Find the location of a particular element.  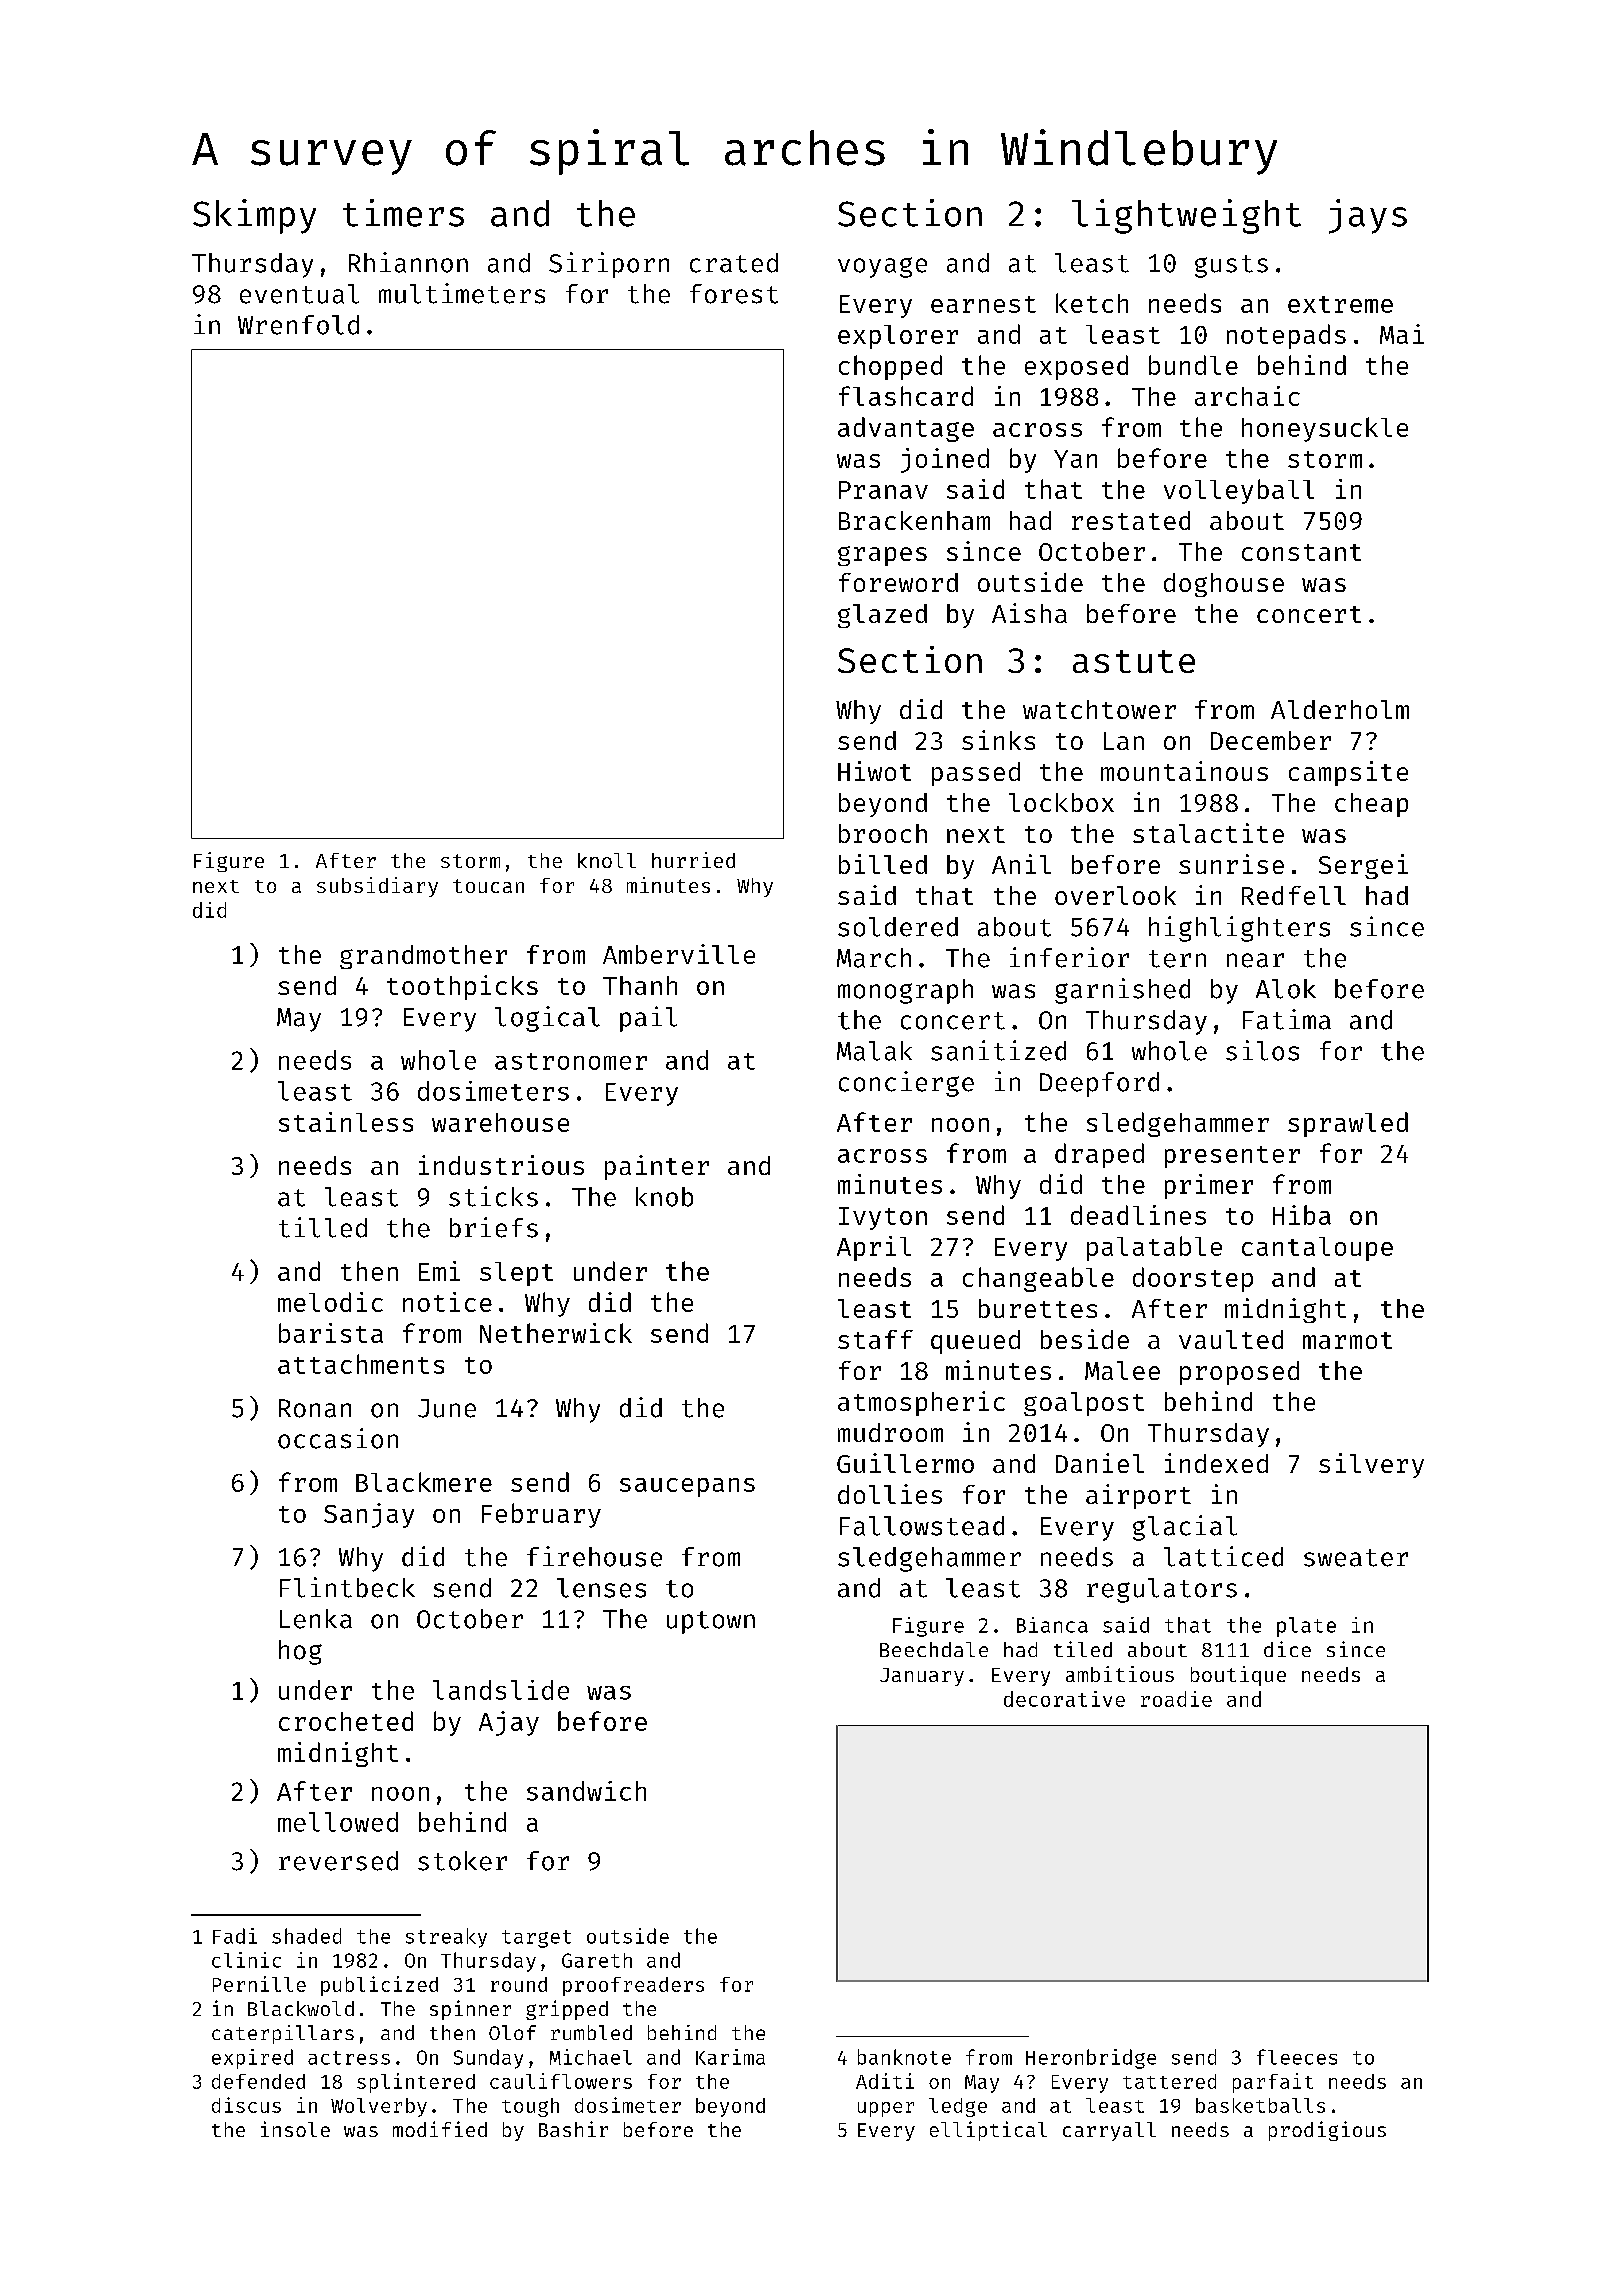

January is located at coordinates (922, 1677).
